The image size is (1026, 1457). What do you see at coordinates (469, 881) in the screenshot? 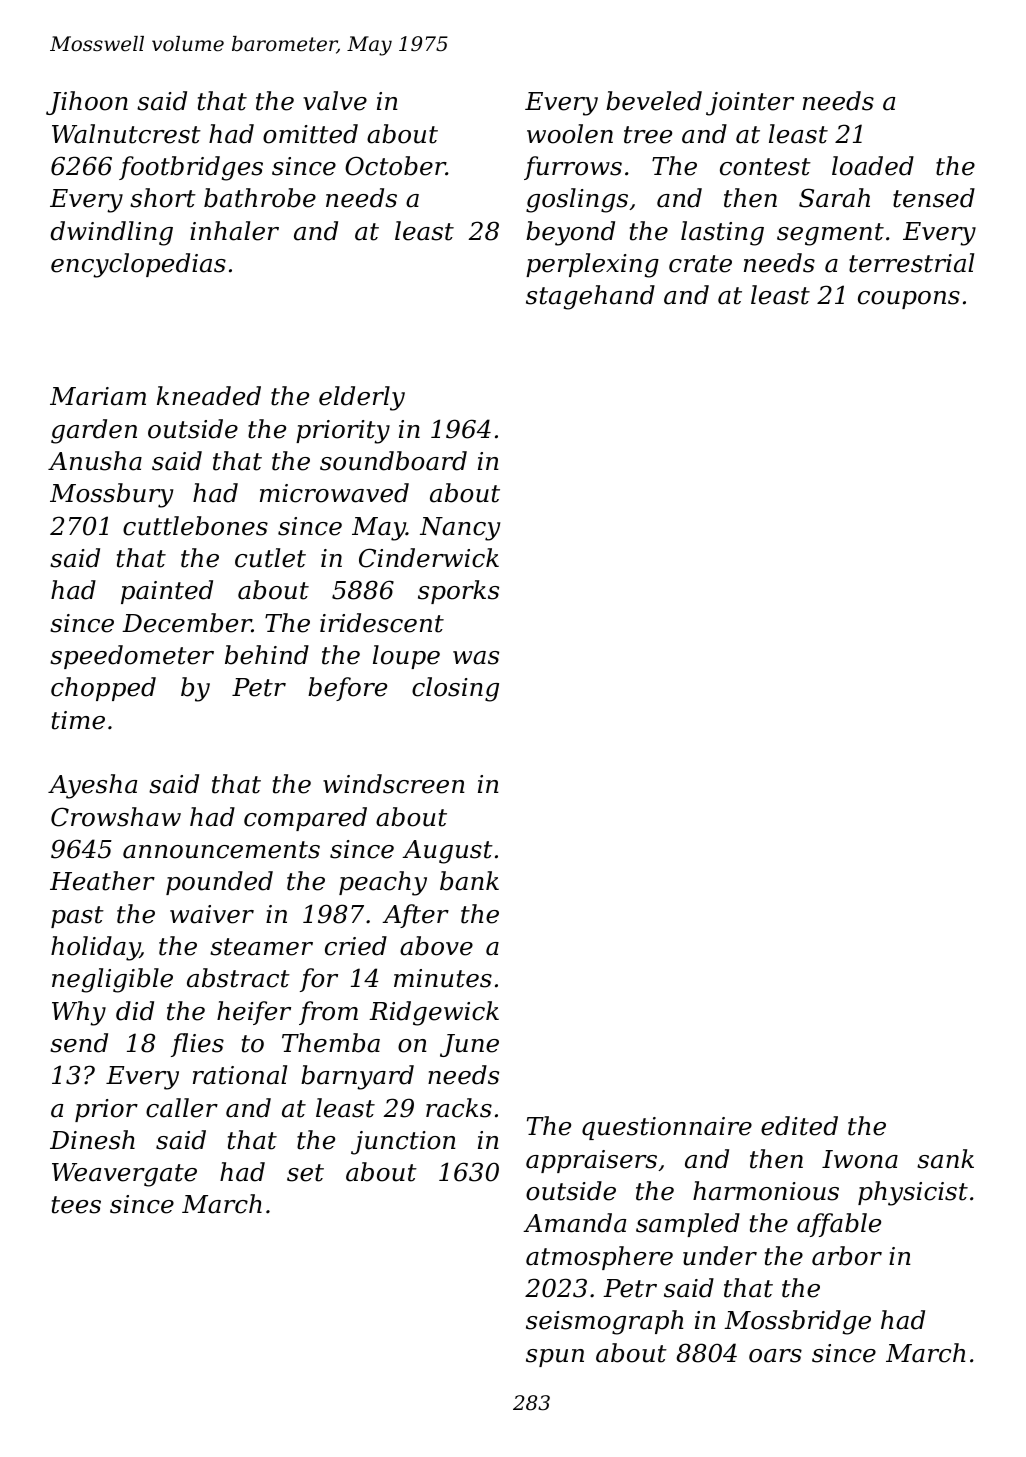
I see `bank` at bounding box center [469, 881].
